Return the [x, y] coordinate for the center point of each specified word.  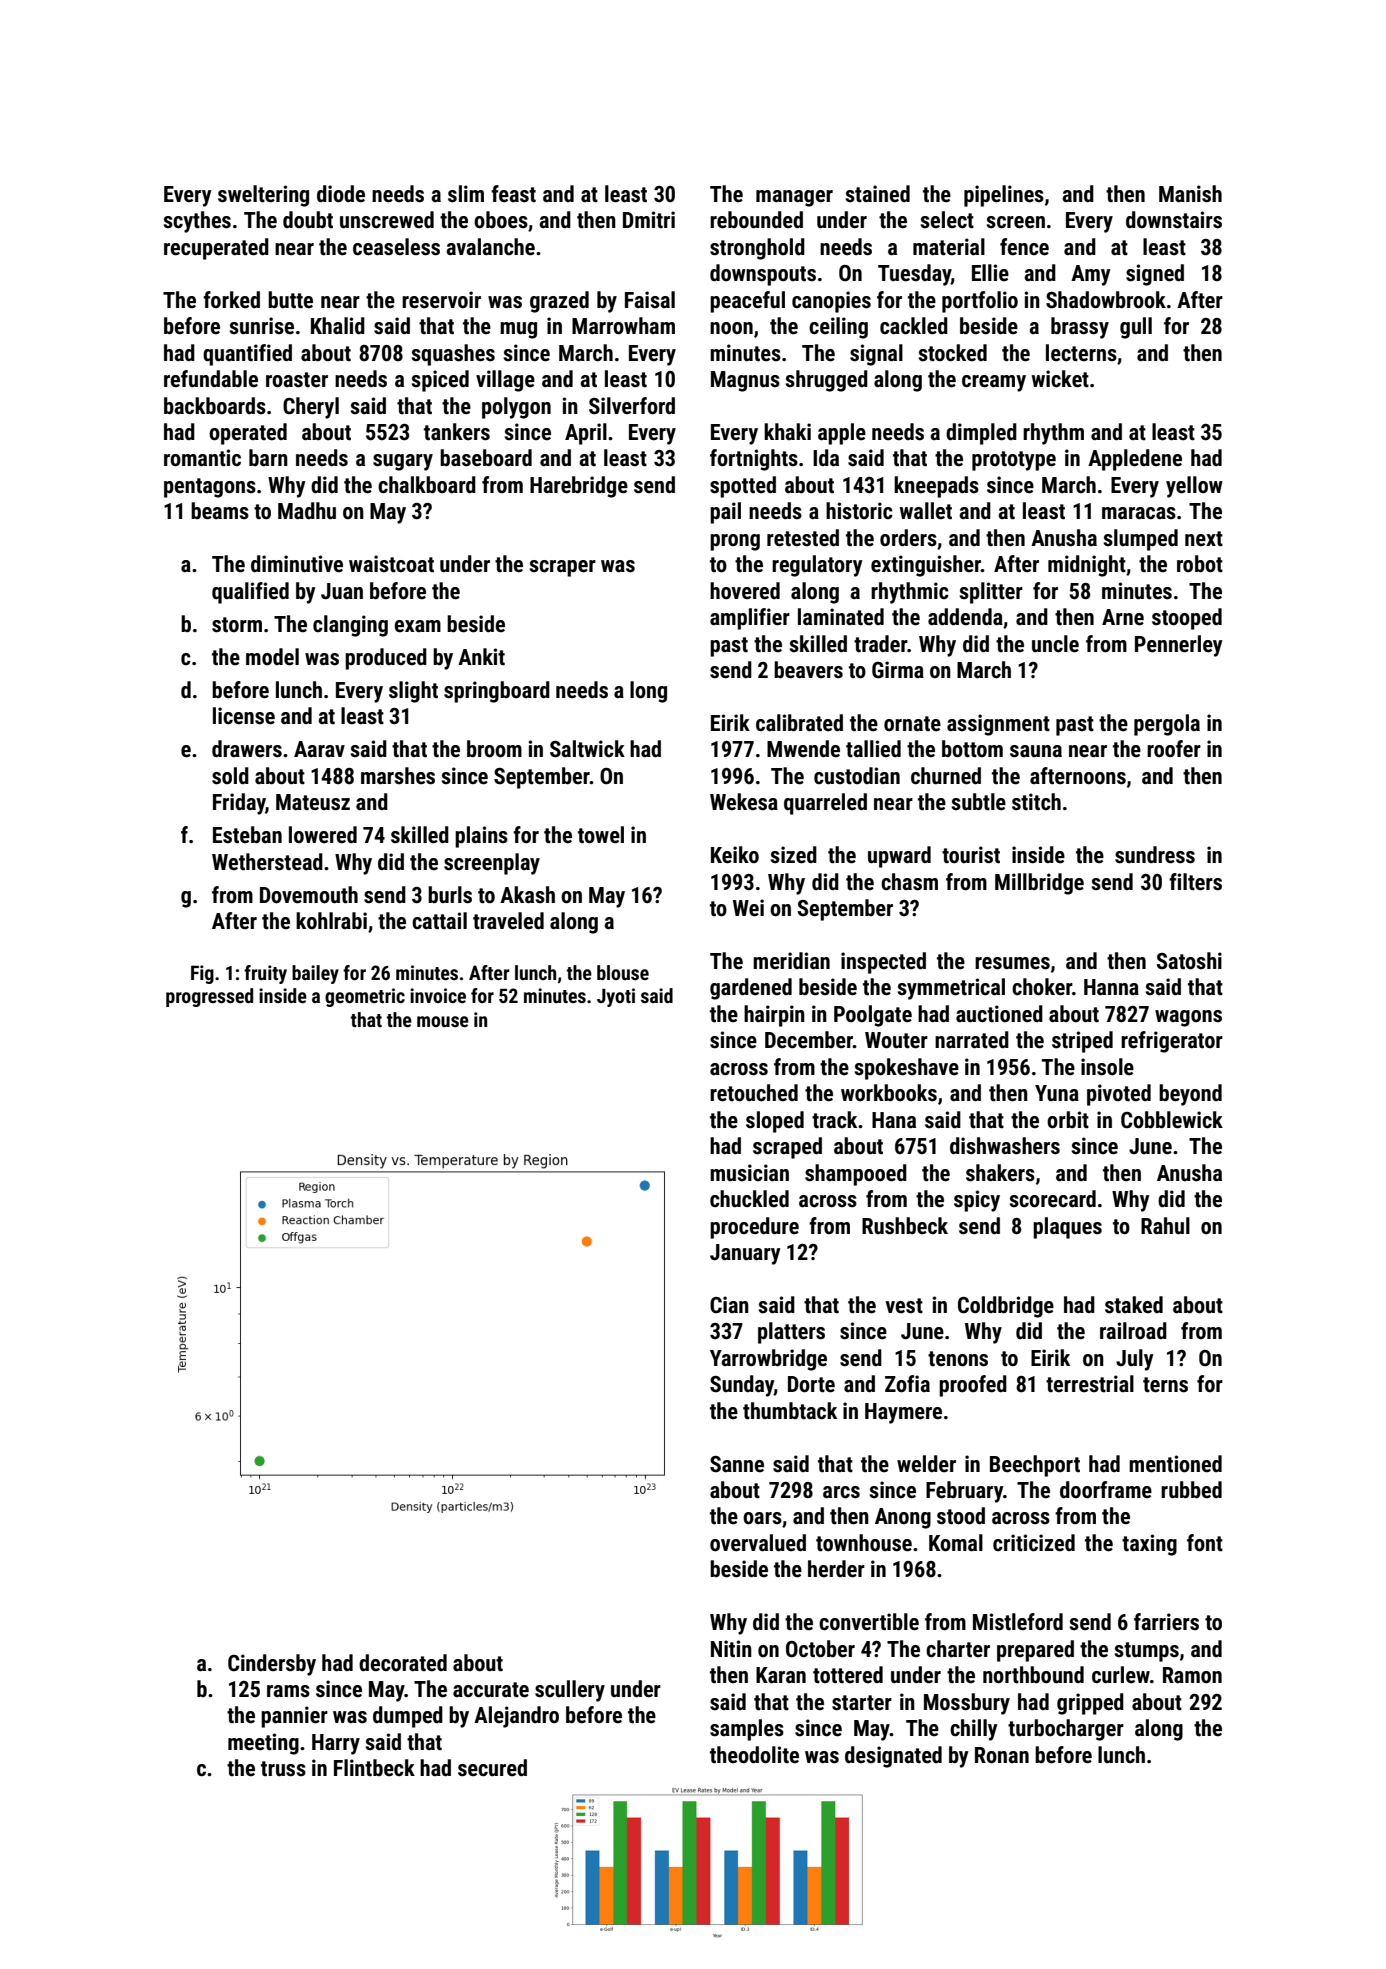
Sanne [737, 1464]
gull [1136, 328]
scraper [562, 568]
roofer [1174, 749]
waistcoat [391, 564]
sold [230, 776]
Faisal [650, 300]
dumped [408, 1717]
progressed [209, 997]
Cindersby [272, 1665]
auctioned [999, 1014]
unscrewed [387, 220]
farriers [1166, 1622]
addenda [965, 617]
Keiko [735, 855]
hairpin [774, 1016]
